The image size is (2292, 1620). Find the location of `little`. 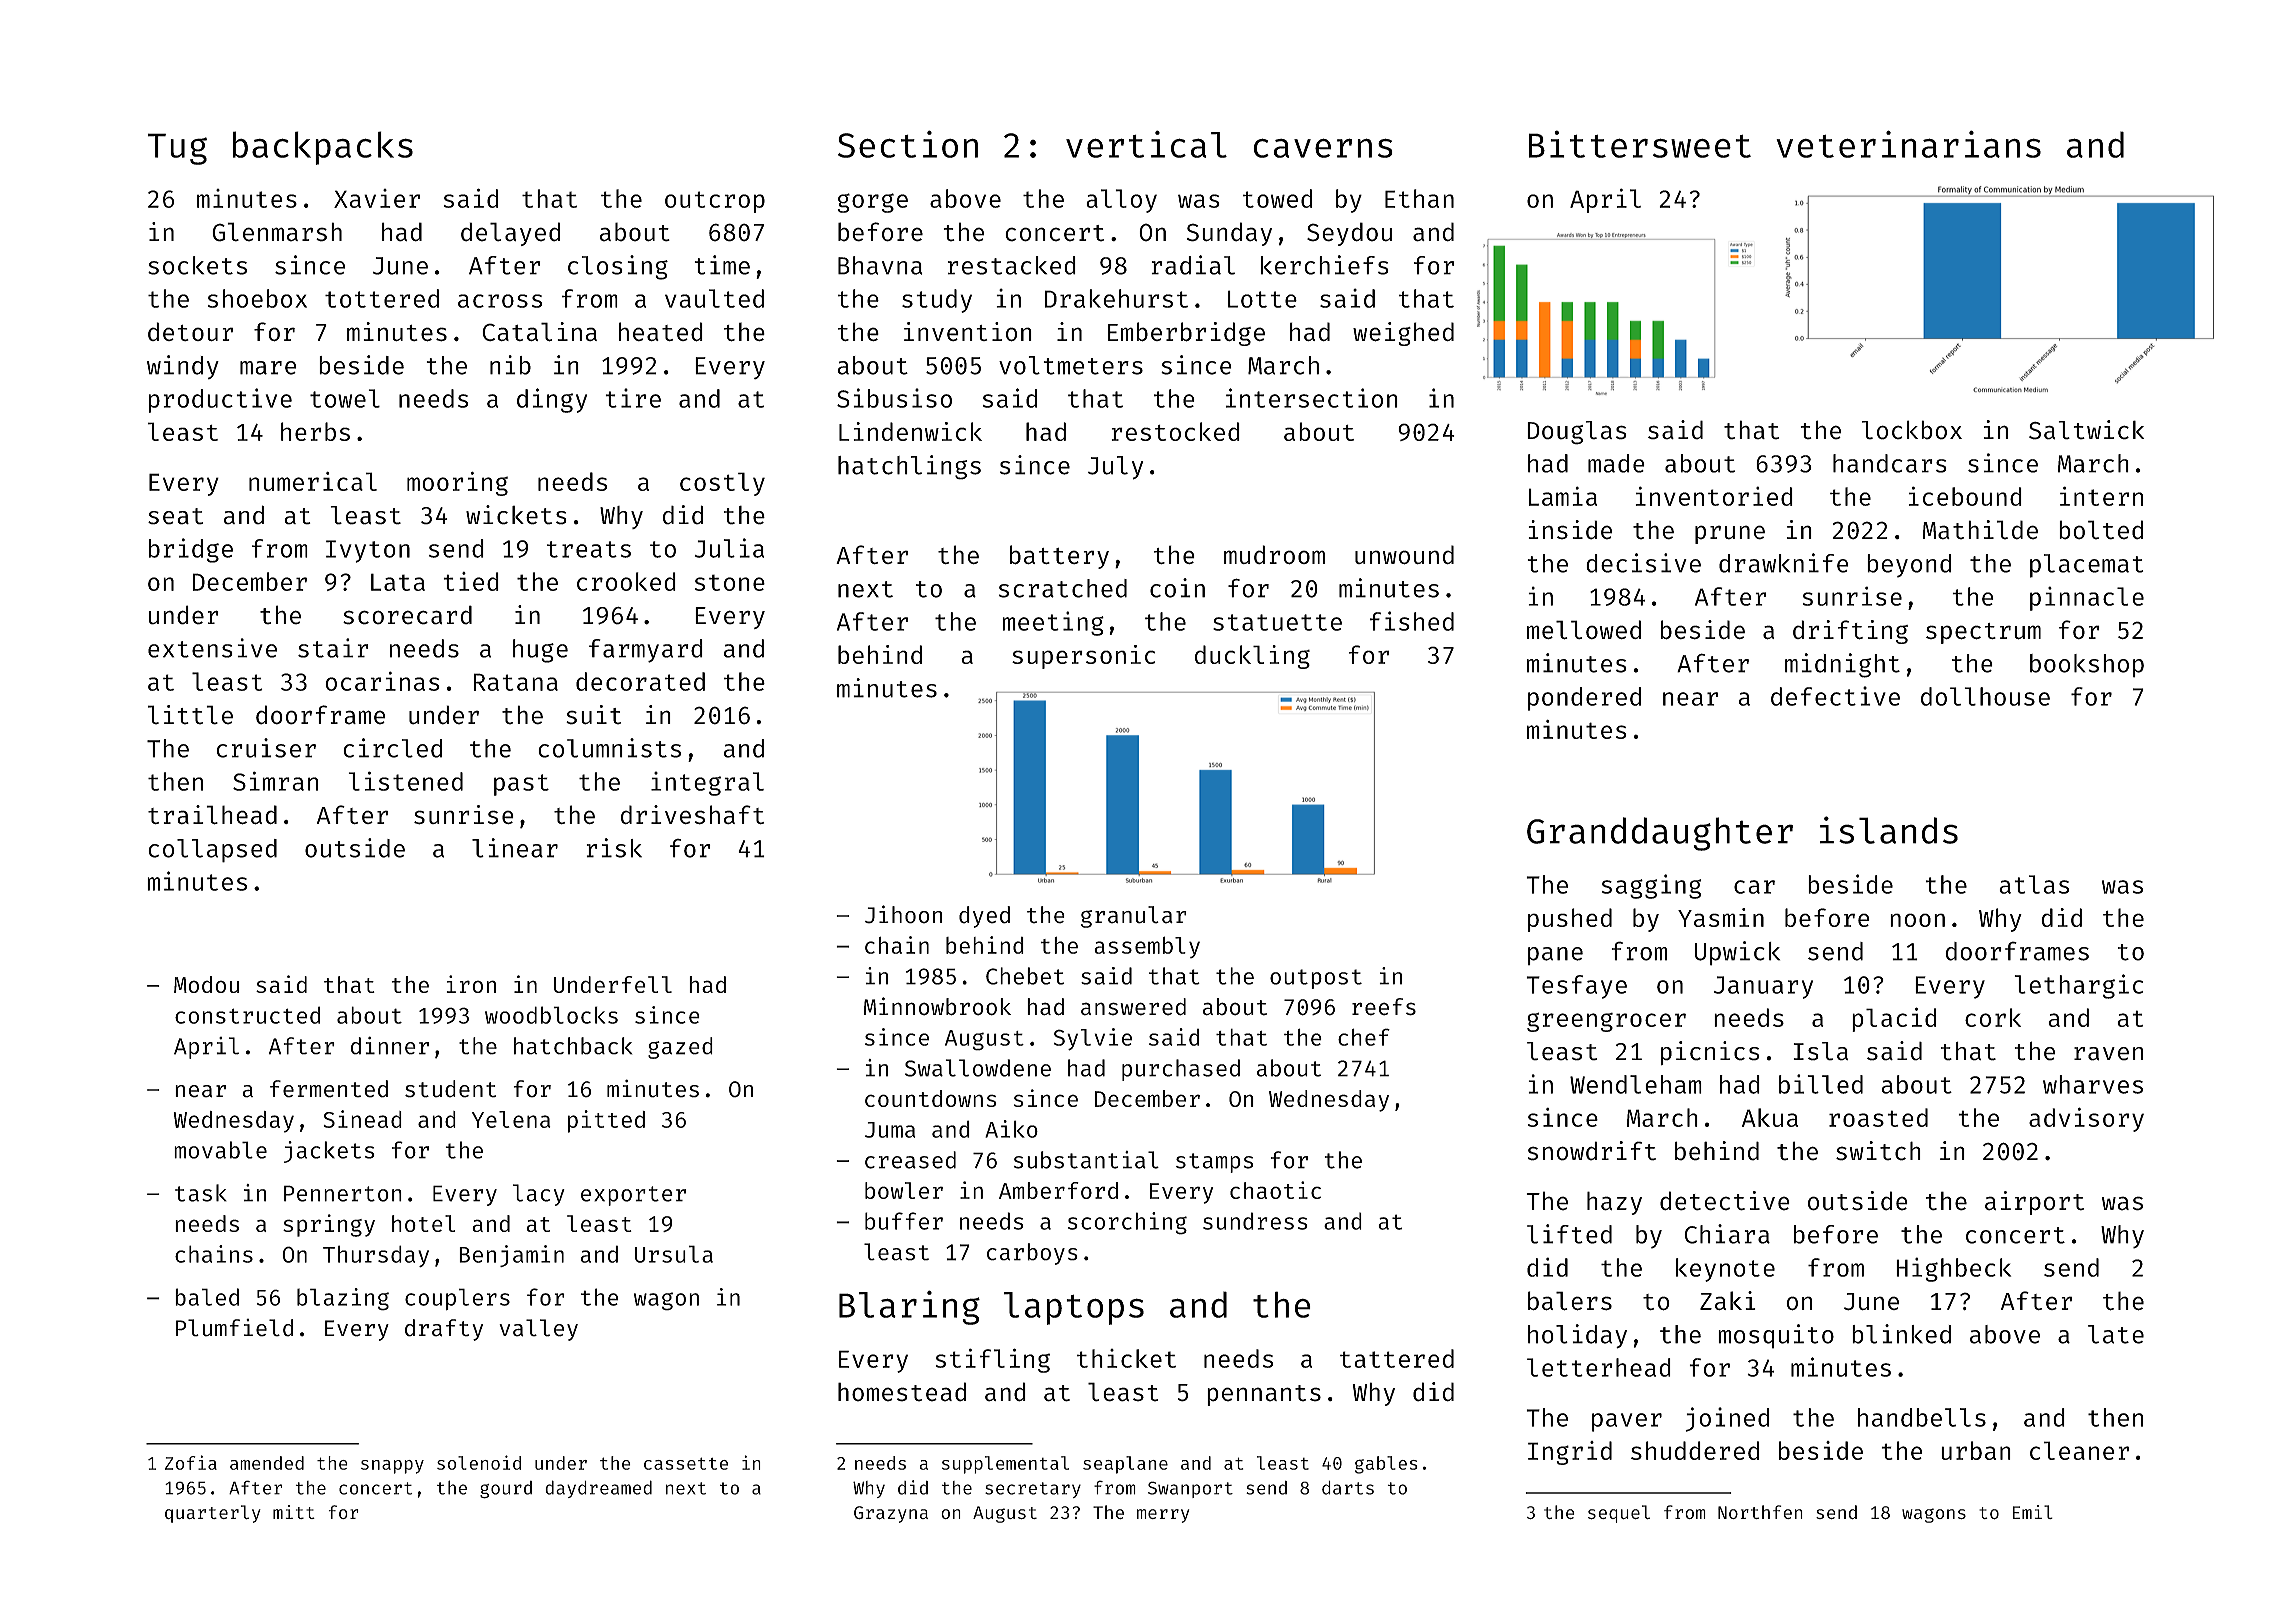

little is located at coordinates (190, 715).
